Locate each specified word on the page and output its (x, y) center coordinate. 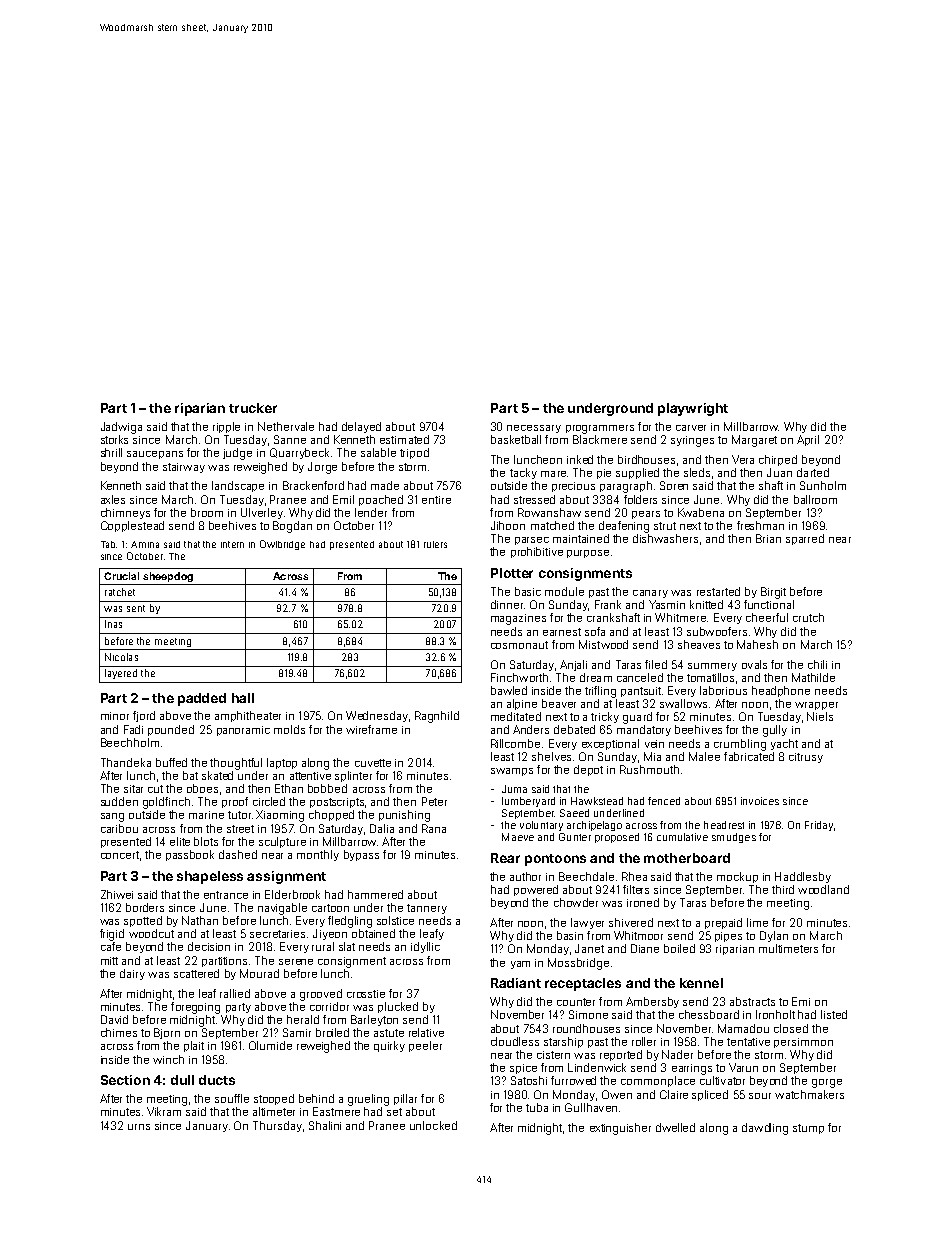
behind (316, 1098)
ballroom (815, 499)
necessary (534, 429)
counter (576, 1002)
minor (115, 716)
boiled (679, 948)
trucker (253, 408)
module (564, 591)
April (808, 440)
